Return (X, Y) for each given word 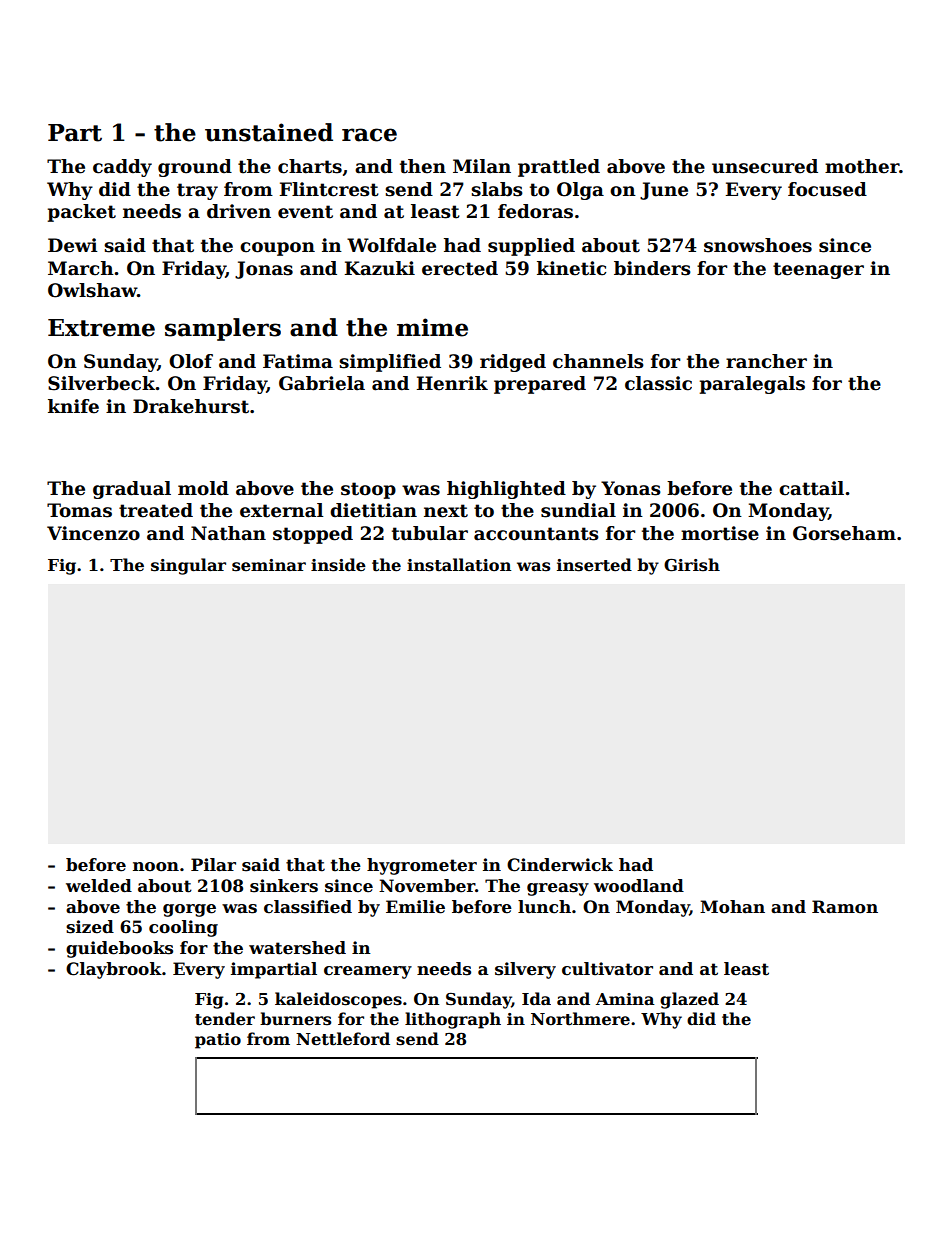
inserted (594, 565)
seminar (269, 565)
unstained (269, 132)
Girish (692, 565)
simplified (390, 363)
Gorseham (844, 533)
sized (90, 927)
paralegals (752, 385)
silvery (525, 970)
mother (862, 166)
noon (156, 867)
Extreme (101, 328)
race (369, 135)
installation (459, 565)
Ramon (845, 907)
